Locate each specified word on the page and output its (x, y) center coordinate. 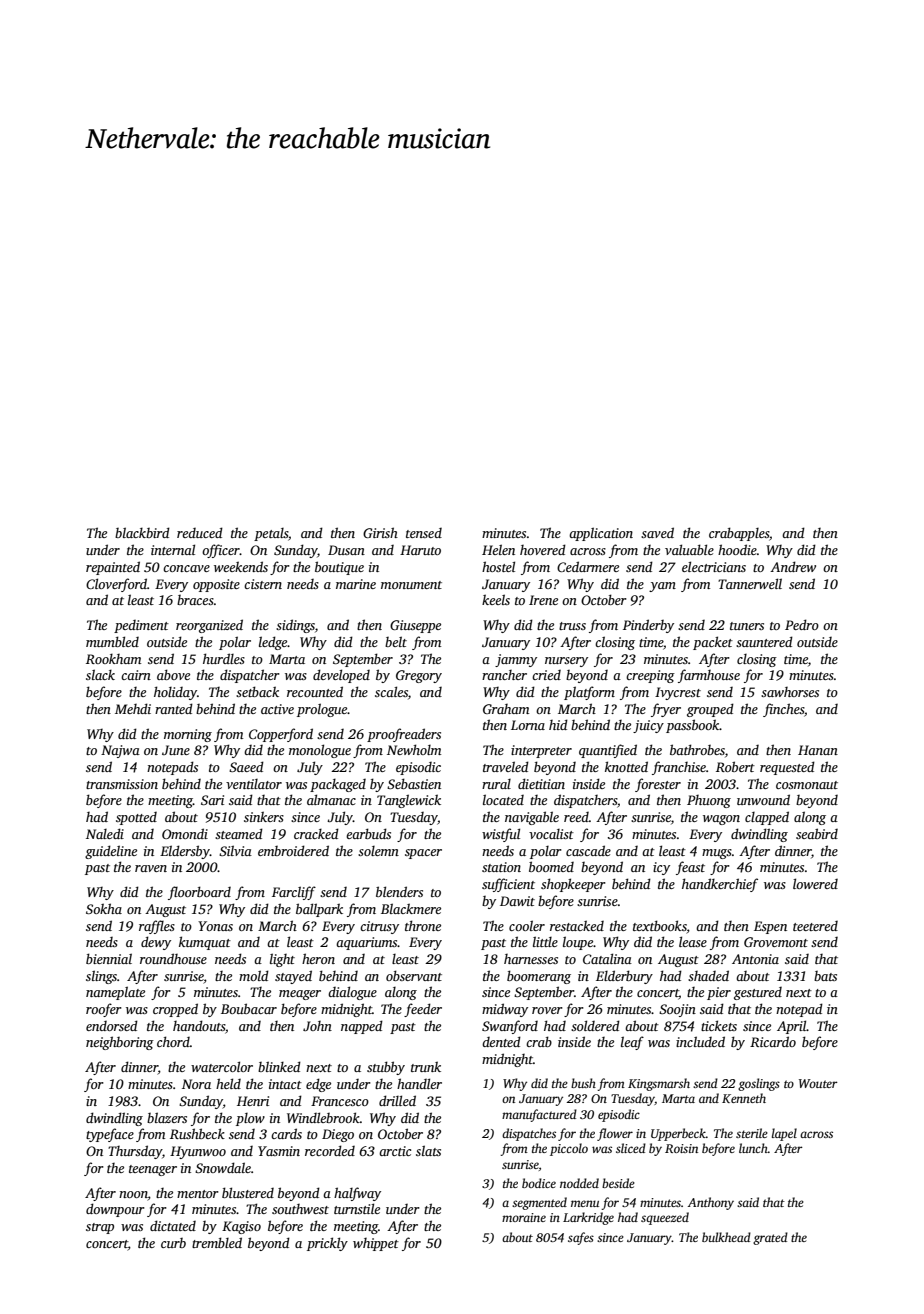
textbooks (660, 925)
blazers (167, 1117)
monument (411, 585)
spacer (423, 854)
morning (188, 735)
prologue (322, 710)
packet (713, 643)
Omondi (185, 833)
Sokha (104, 908)
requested (787, 768)
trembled (217, 1242)
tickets (719, 1025)
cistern (263, 584)
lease (693, 941)
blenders (399, 891)
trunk (426, 1066)
